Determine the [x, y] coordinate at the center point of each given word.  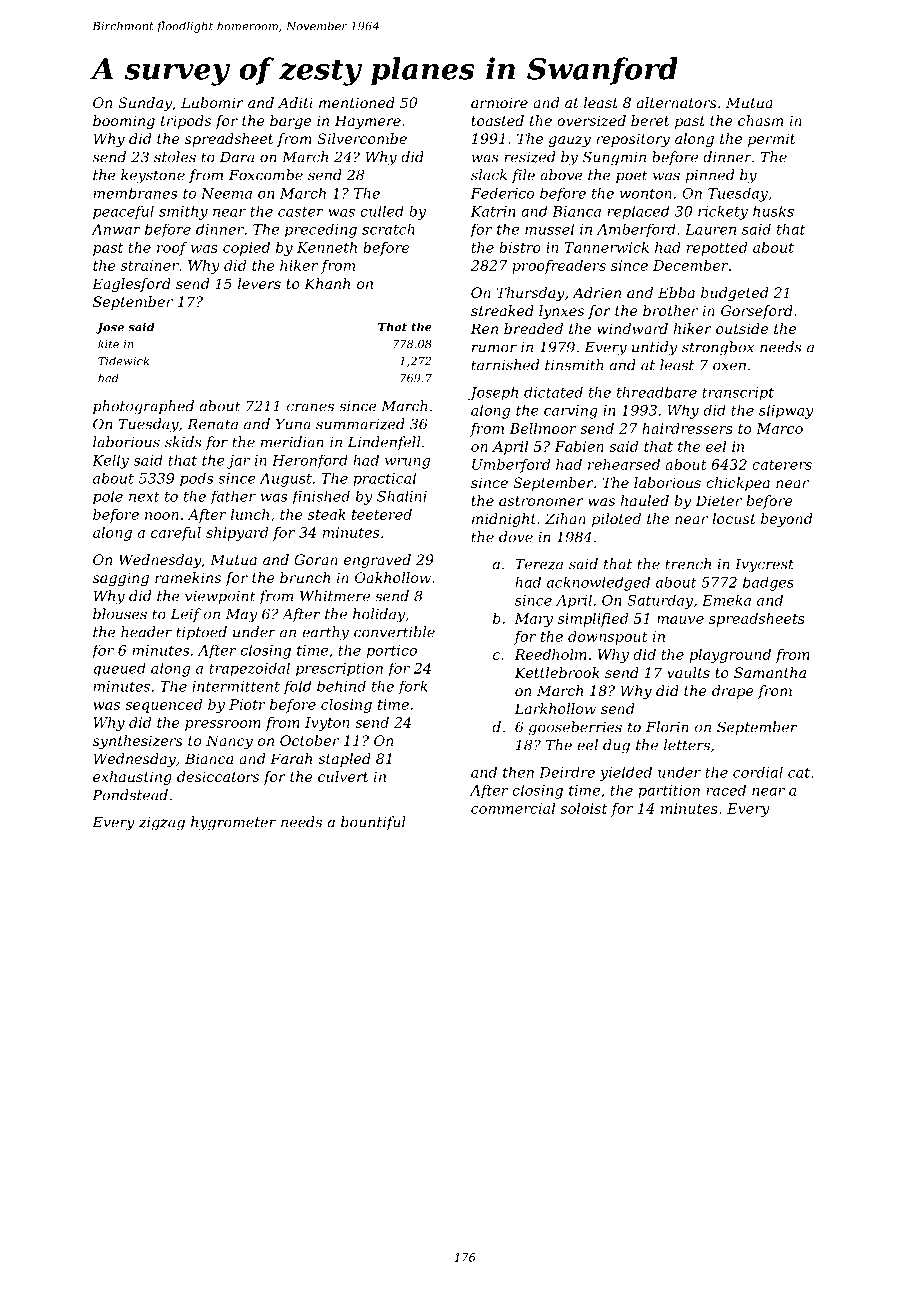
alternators [677, 102]
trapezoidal [249, 670]
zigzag [162, 824]
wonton [646, 193]
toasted [497, 120]
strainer [150, 265]
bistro [520, 247]
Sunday [145, 104]
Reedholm [550, 654]
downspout [608, 638]
